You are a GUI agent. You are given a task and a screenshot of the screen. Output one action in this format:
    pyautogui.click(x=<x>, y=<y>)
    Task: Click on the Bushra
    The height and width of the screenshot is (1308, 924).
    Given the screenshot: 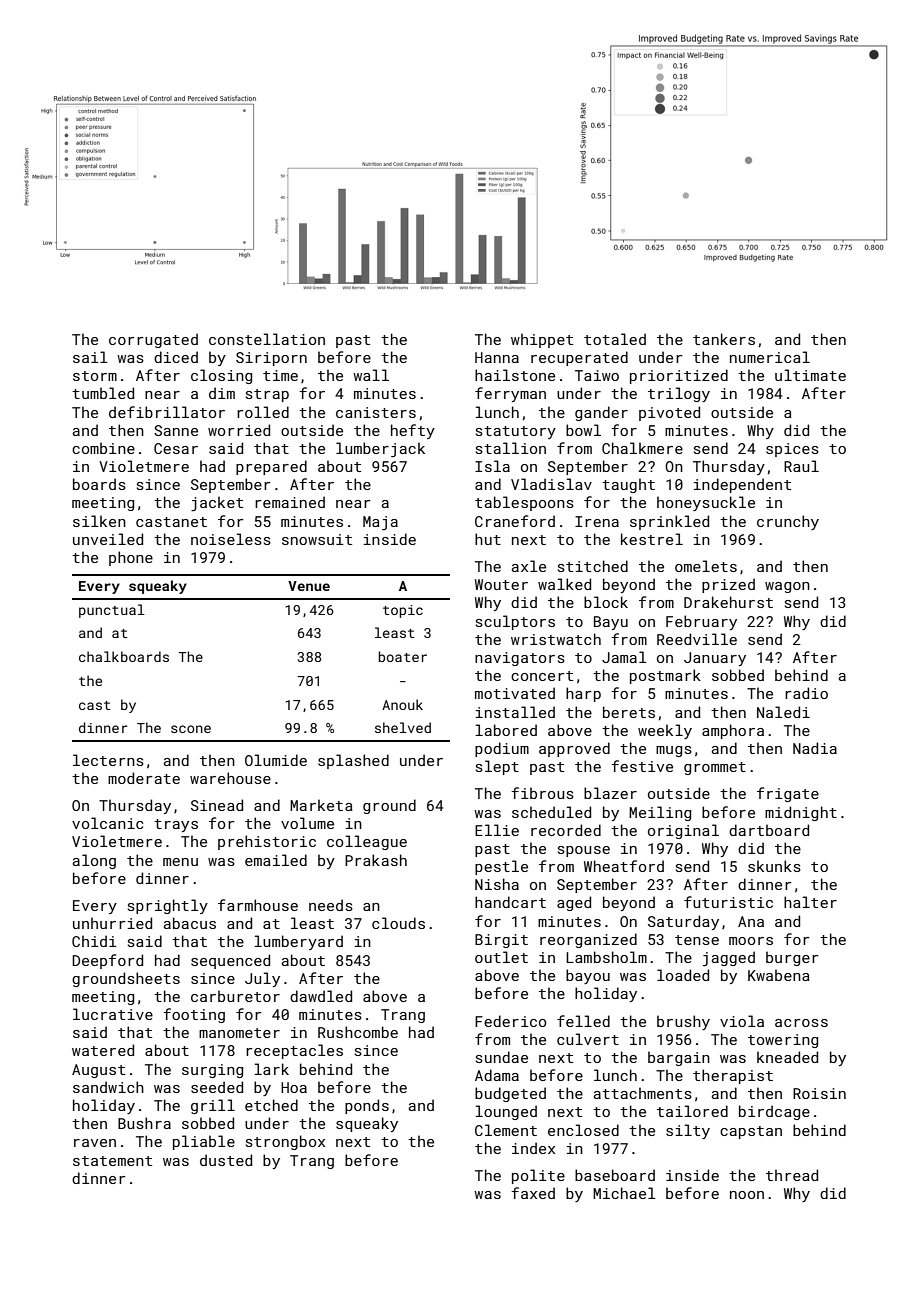 What is the action you would take?
    pyautogui.click(x=144, y=1123)
